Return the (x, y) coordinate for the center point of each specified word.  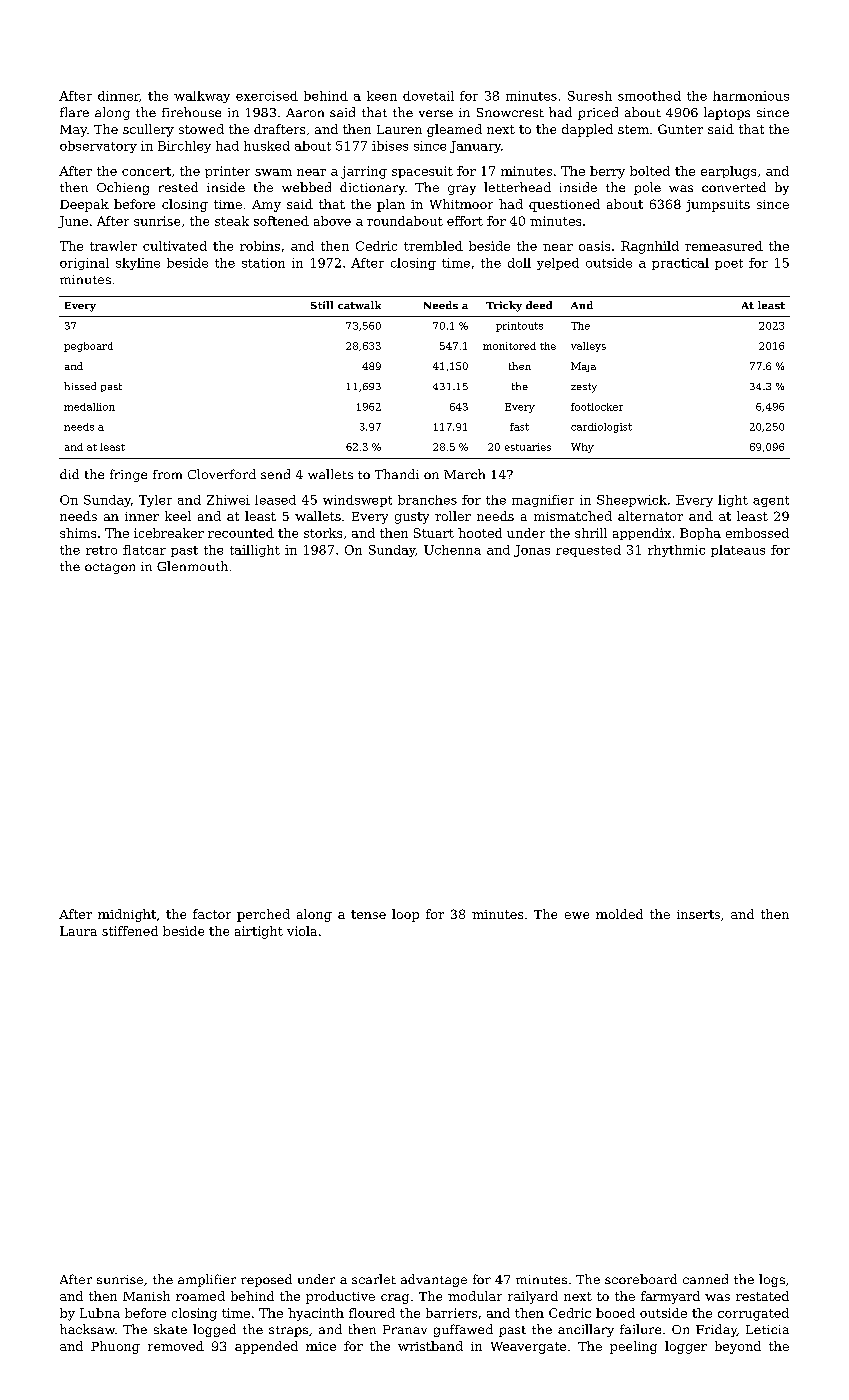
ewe (577, 915)
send (275, 474)
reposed (266, 1280)
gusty (412, 518)
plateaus (738, 551)
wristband (430, 1346)
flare (74, 112)
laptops (727, 113)
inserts (698, 914)
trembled (433, 246)
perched (263, 915)
